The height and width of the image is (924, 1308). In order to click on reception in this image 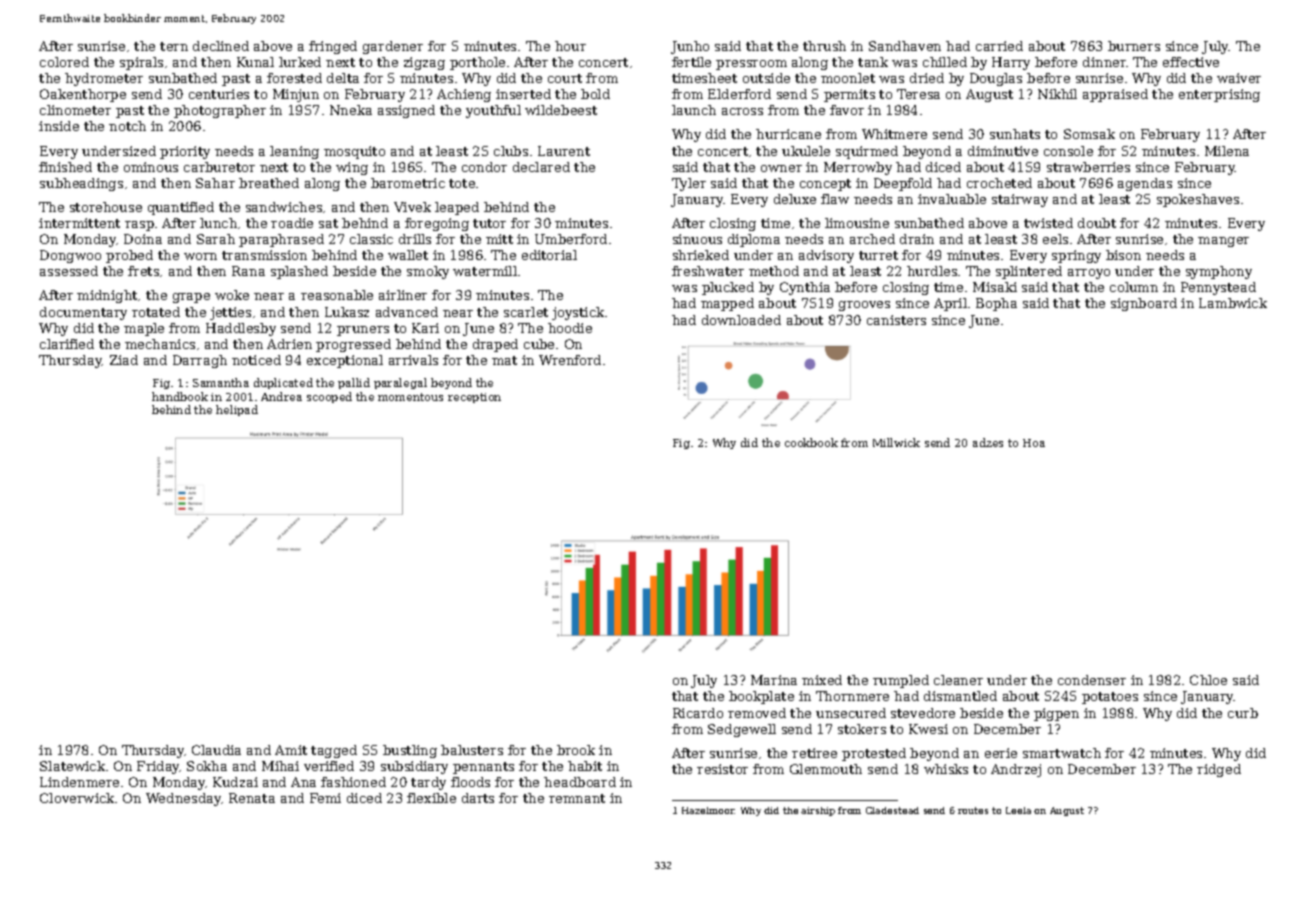, I will do `click(474, 398)`.
